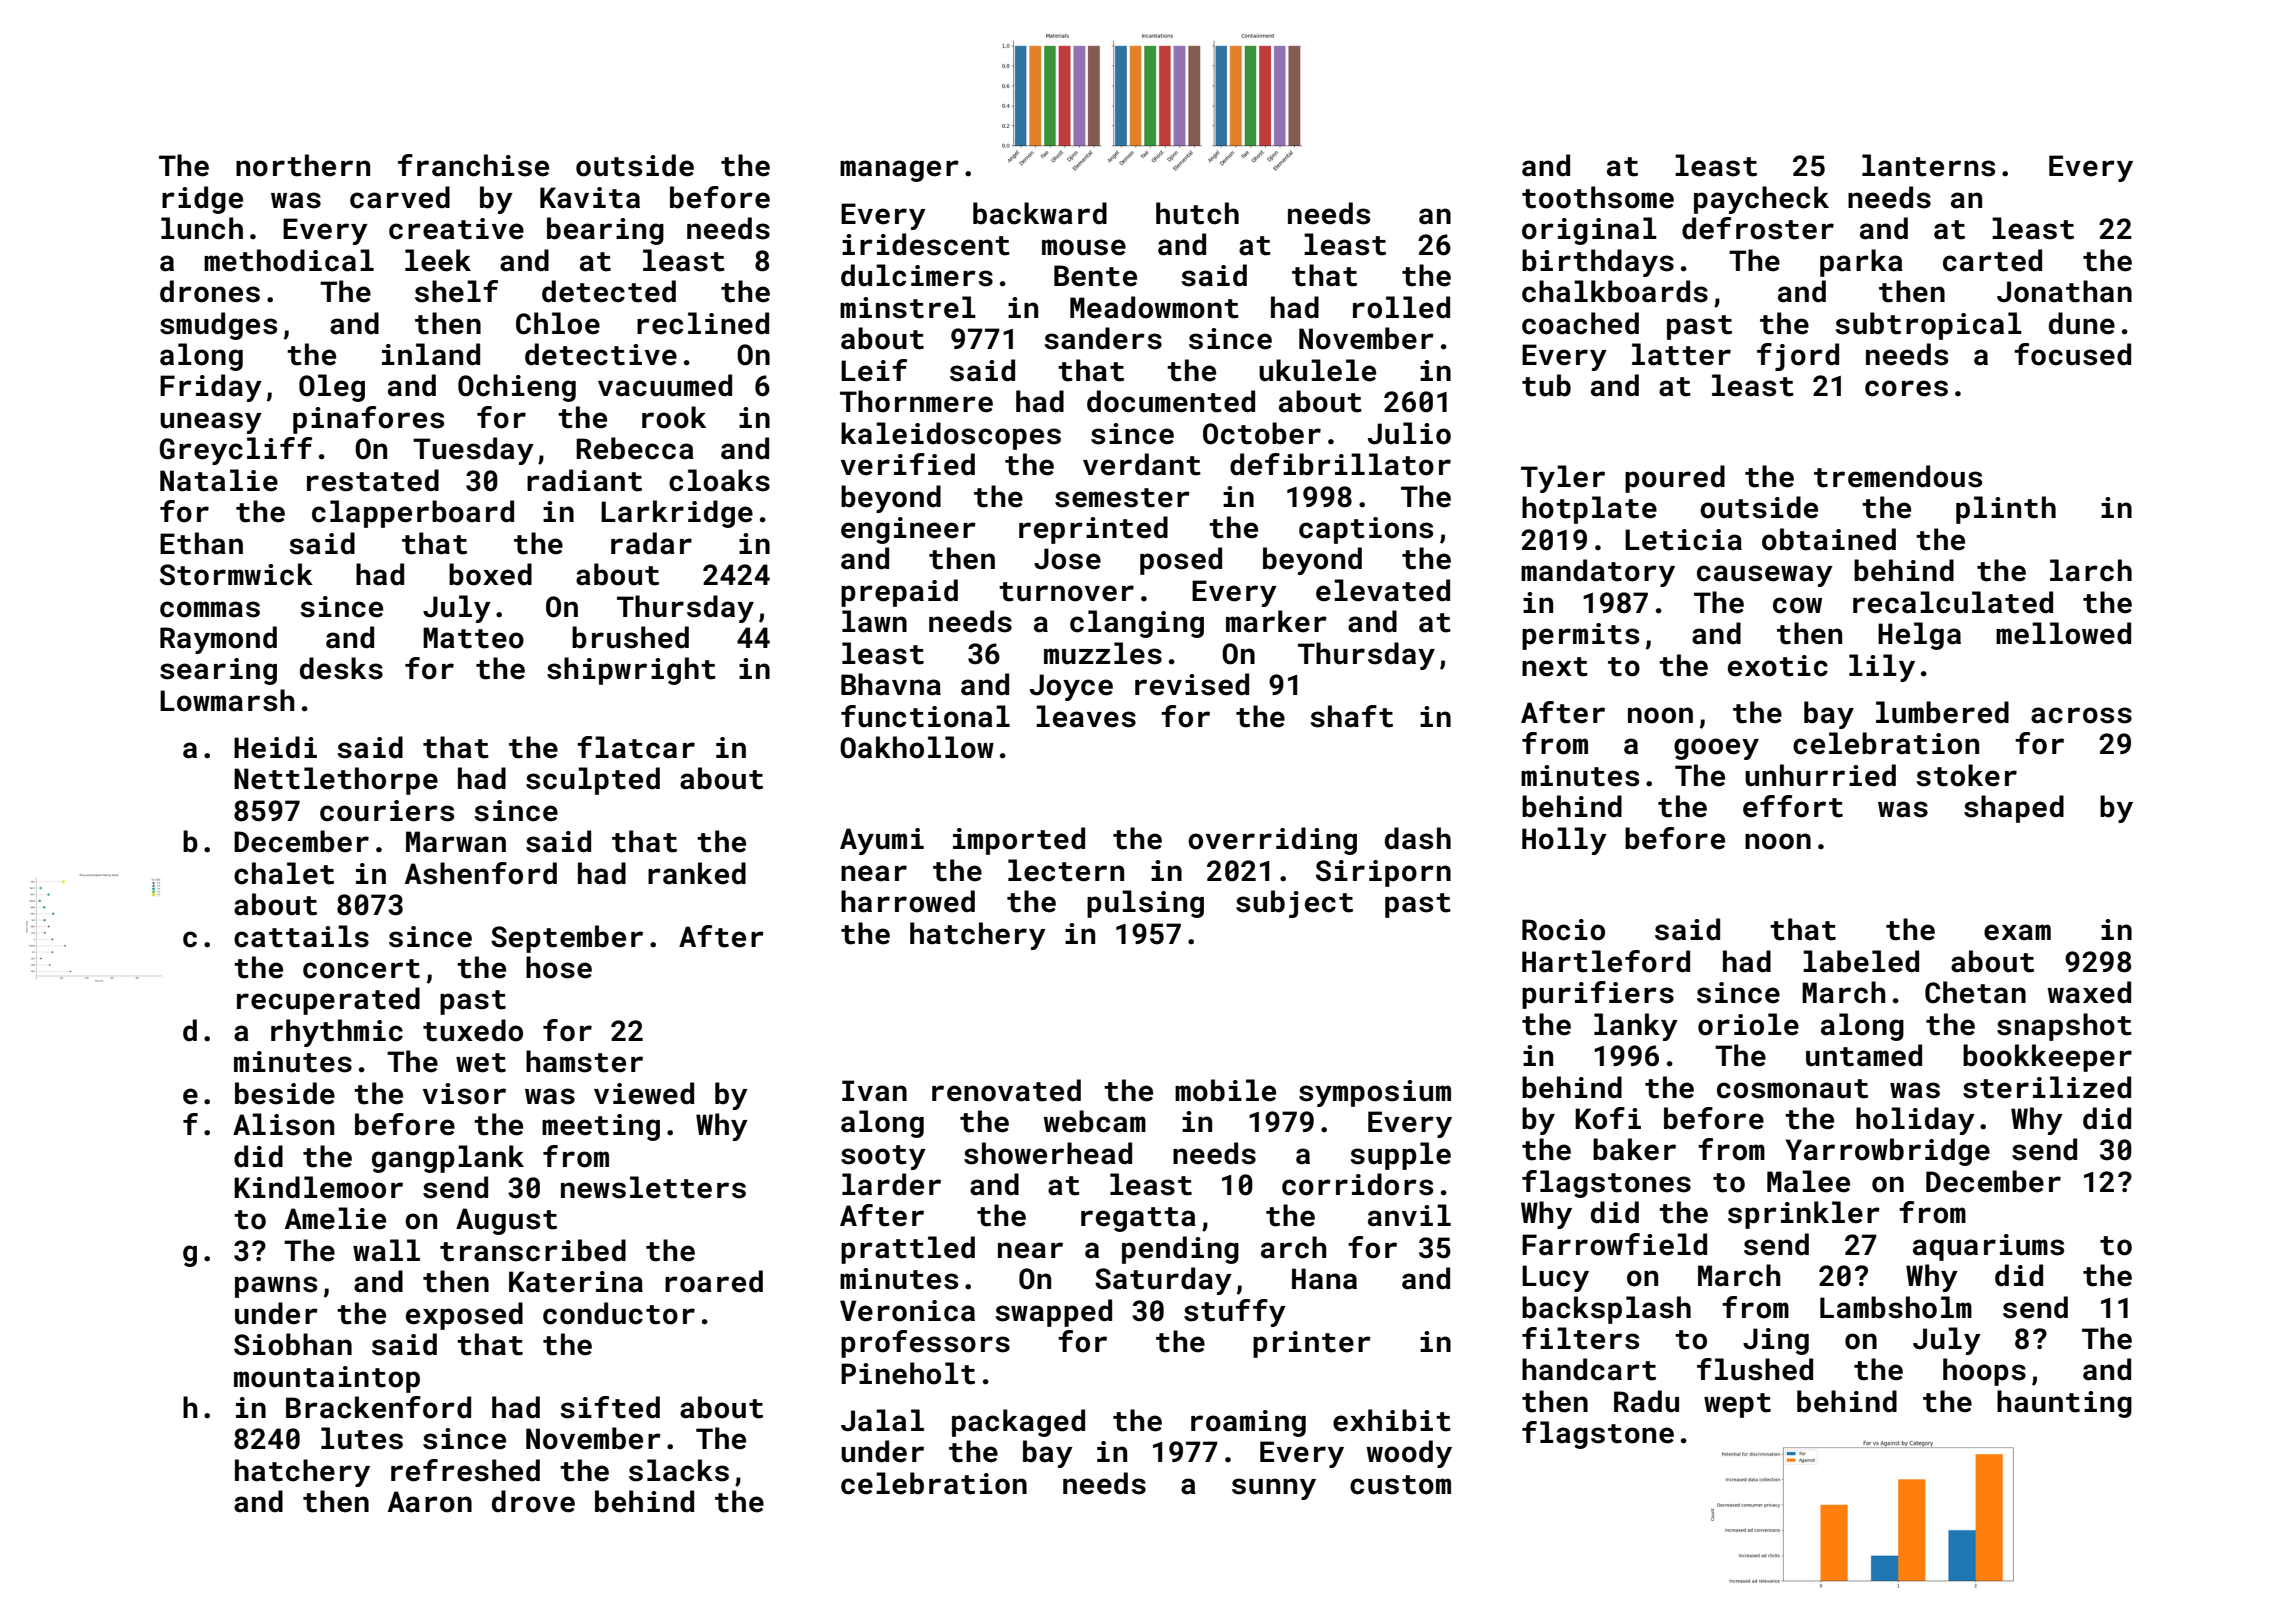 Image resolution: width=2292 pixels, height=1620 pixels. I want to click on manager, so click(899, 171).
